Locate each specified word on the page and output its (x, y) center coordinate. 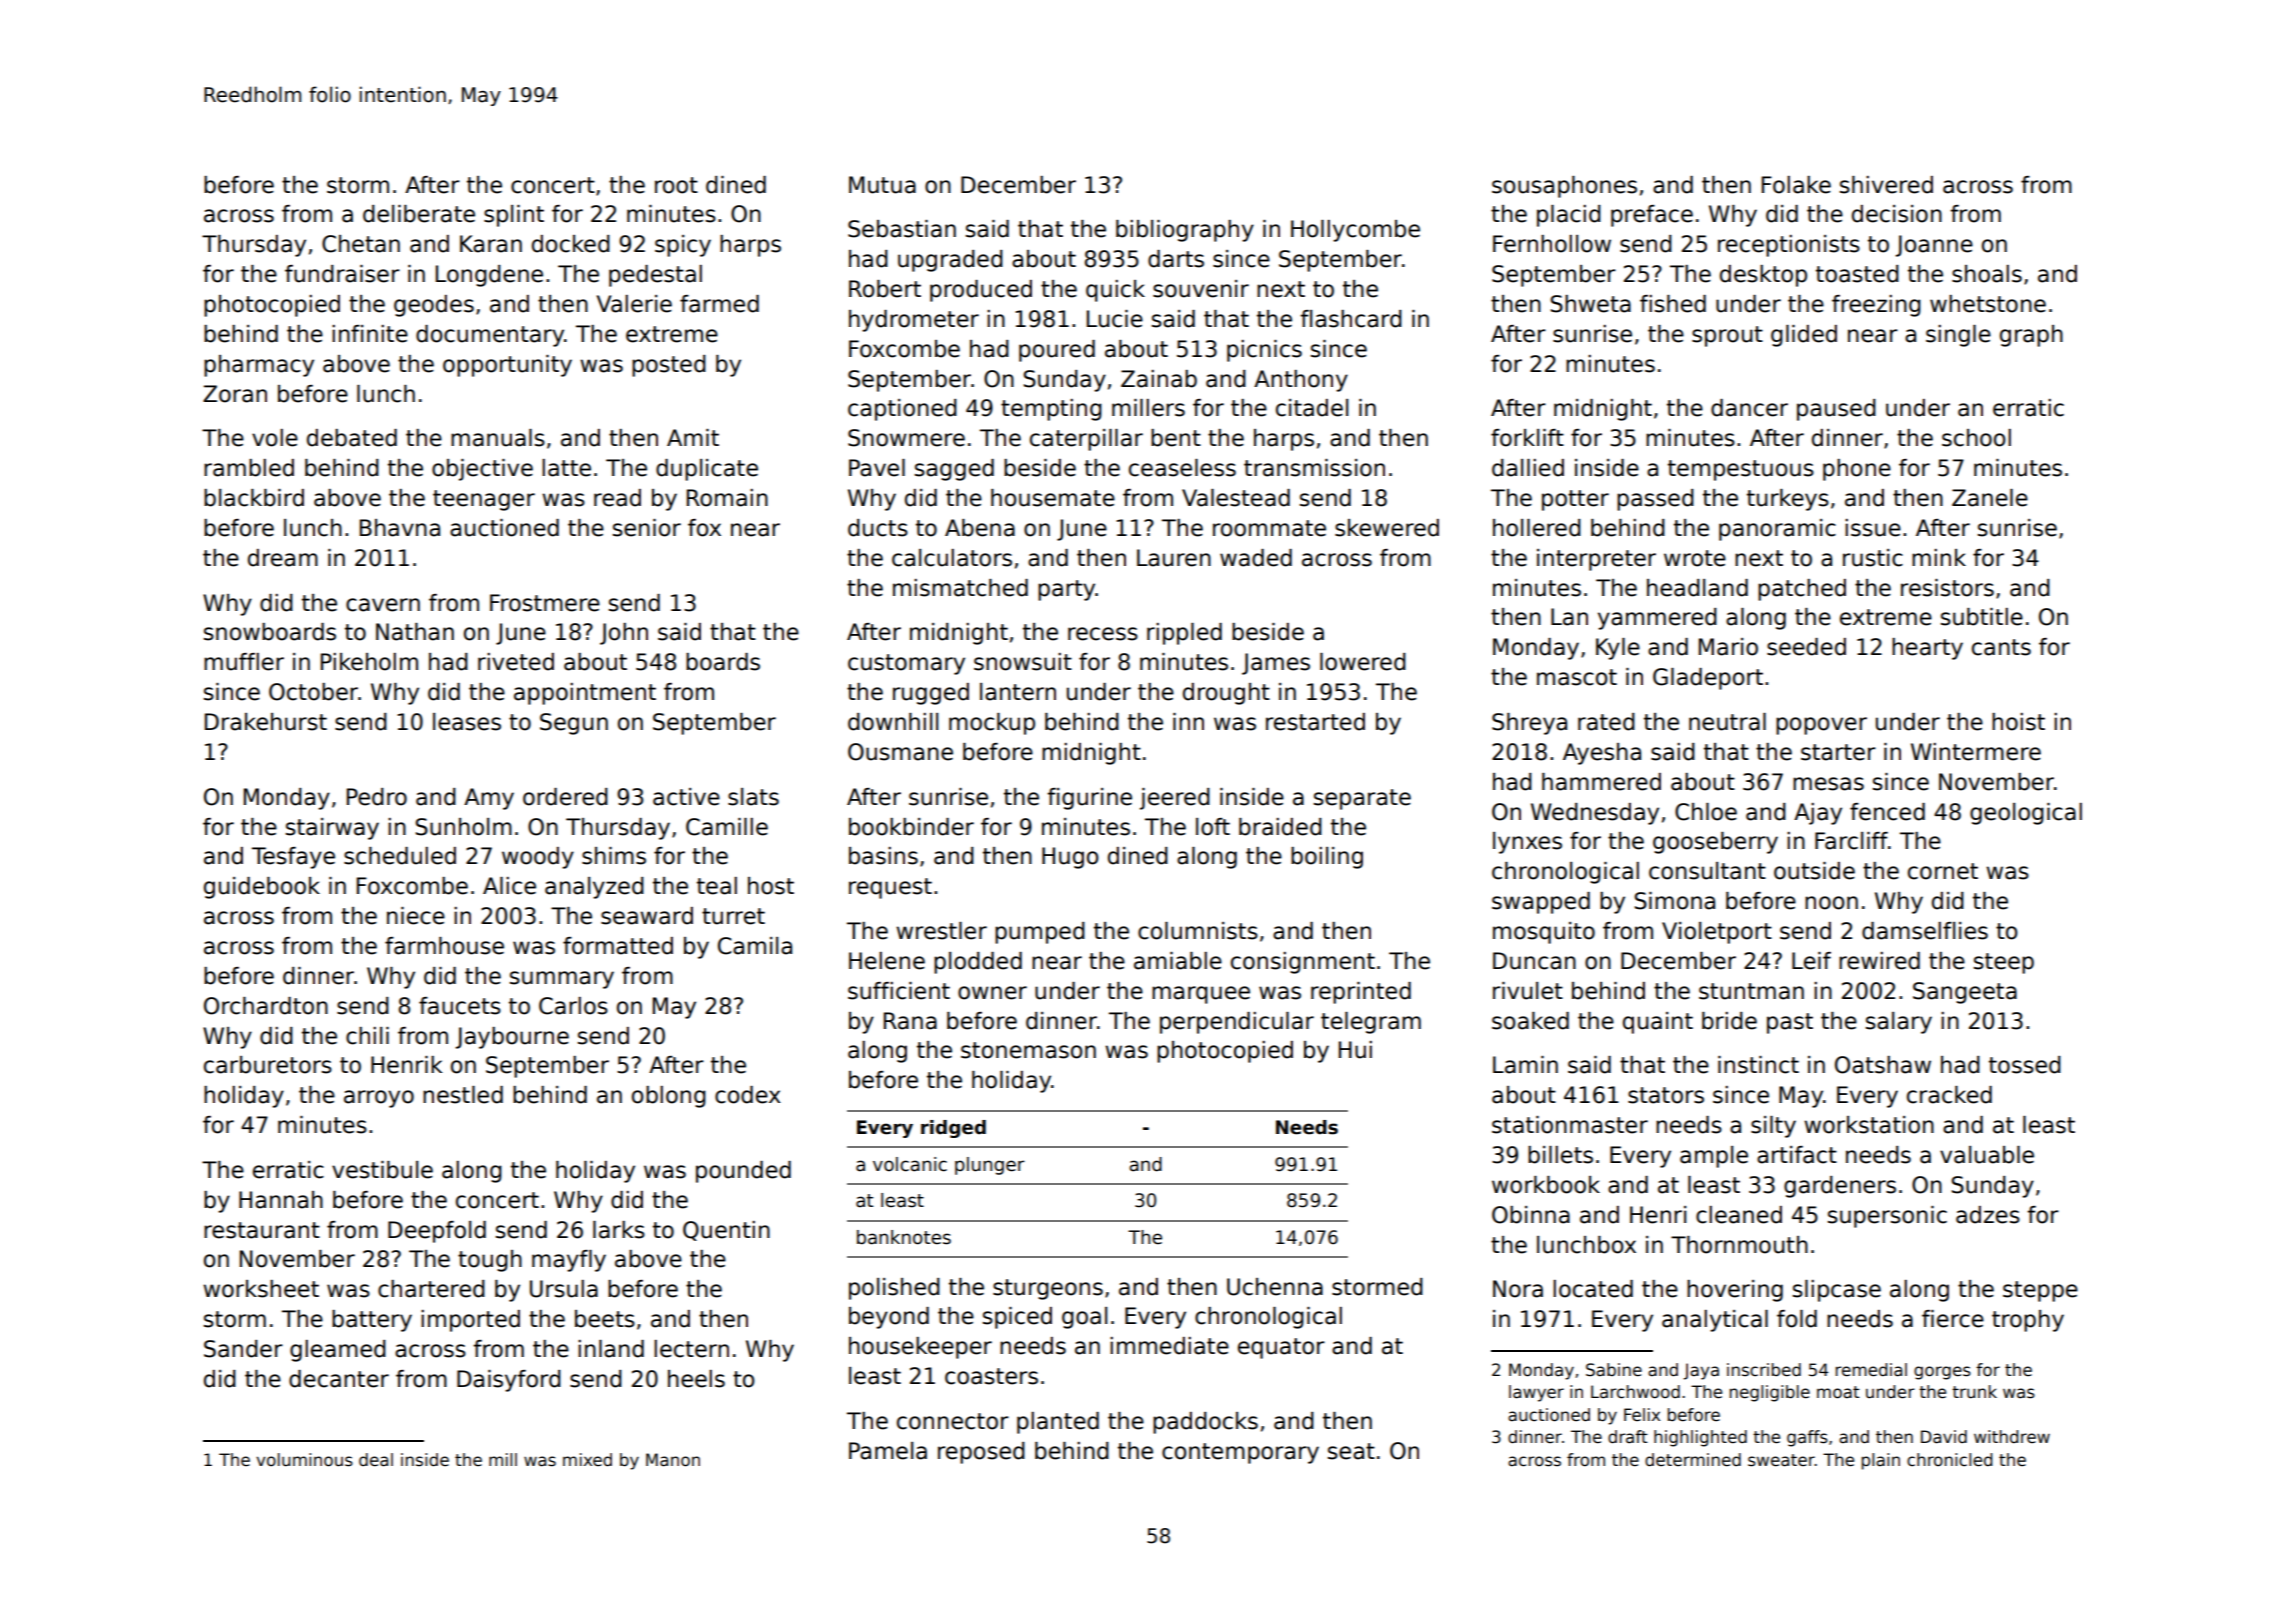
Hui (1355, 1050)
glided (1804, 336)
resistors (1947, 588)
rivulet (1528, 991)
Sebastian (902, 229)
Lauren (1174, 558)
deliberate (419, 214)
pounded (743, 1172)
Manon (673, 1460)
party (1067, 590)
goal (1084, 1318)
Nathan (415, 632)
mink (1939, 557)
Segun (574, 724)
